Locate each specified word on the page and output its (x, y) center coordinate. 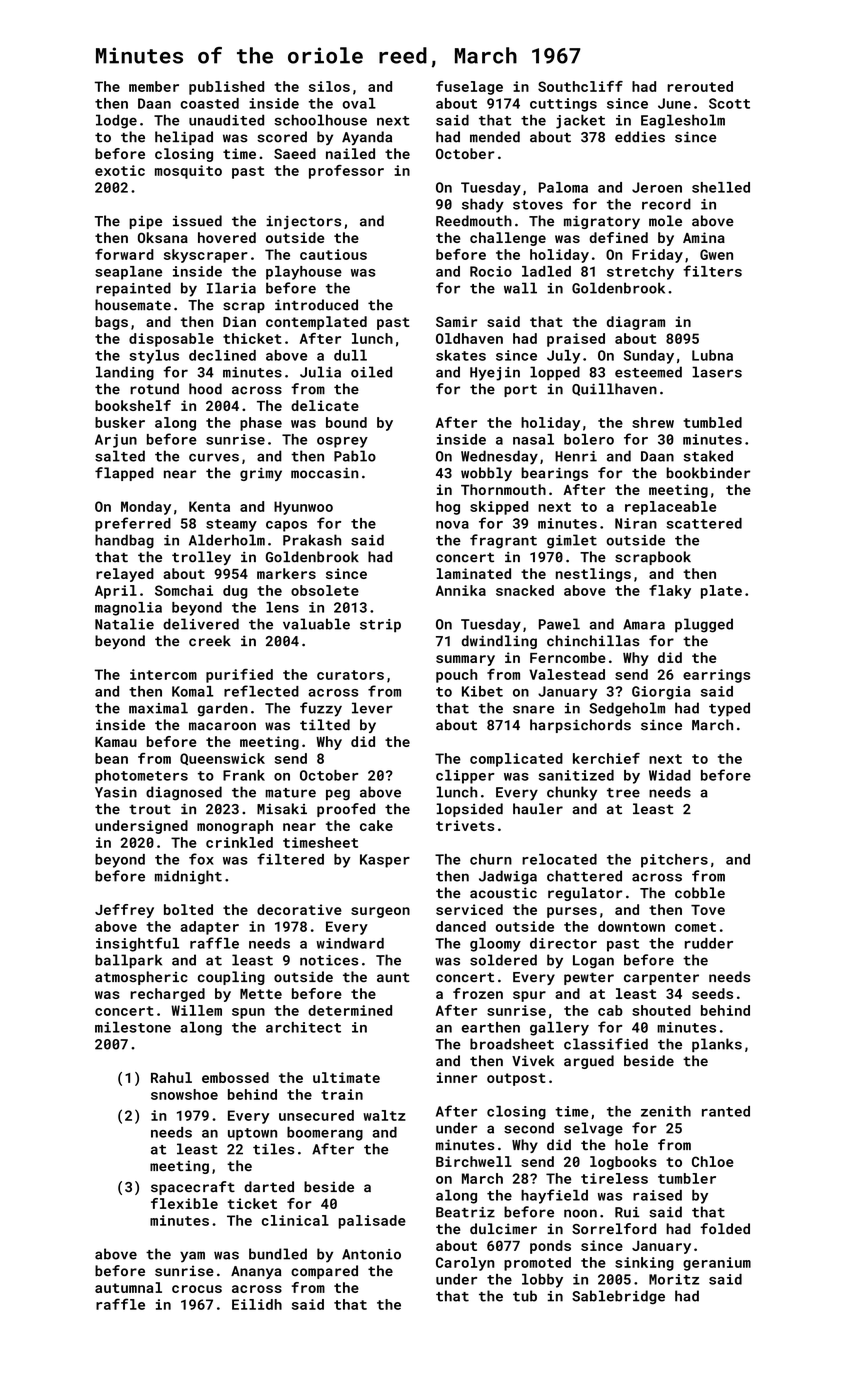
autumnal (128, 1287)
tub (525, 1296)
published (226, 88)
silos (329, 86)
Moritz (674, 1279)
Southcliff (580, 86)
